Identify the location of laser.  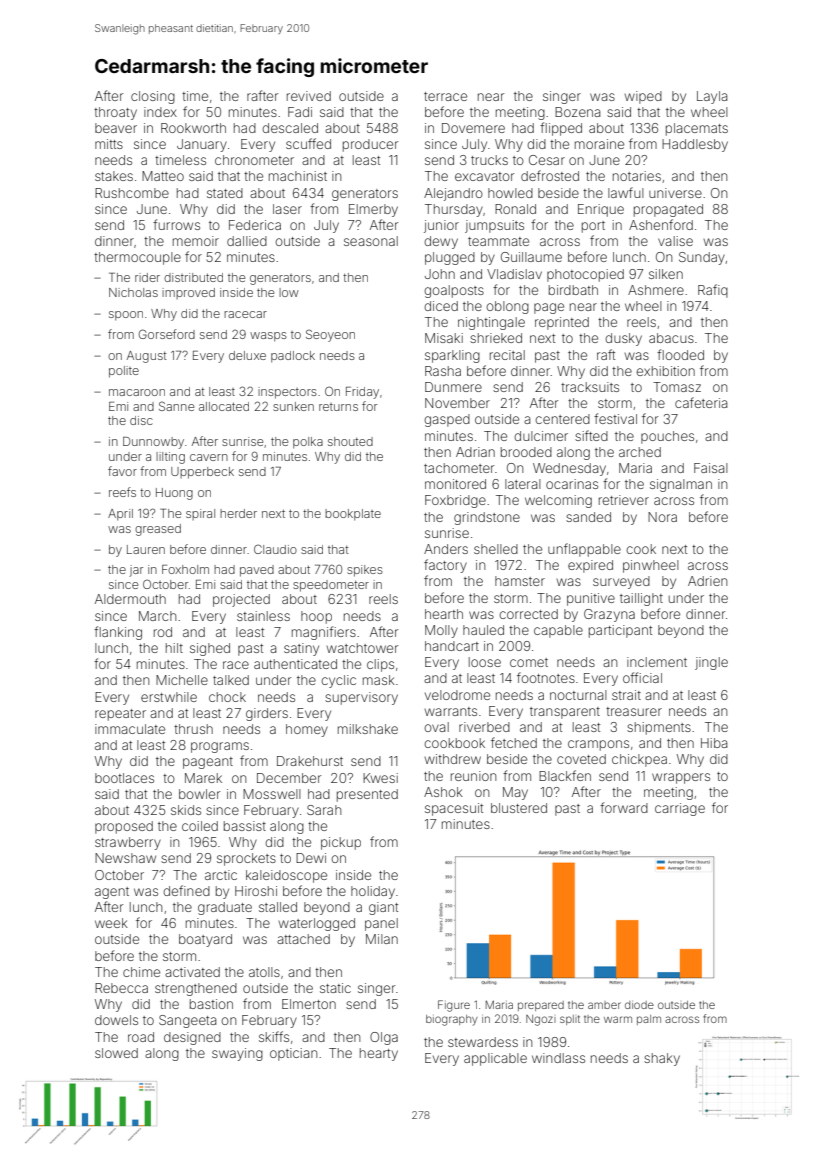
(287, 209).
